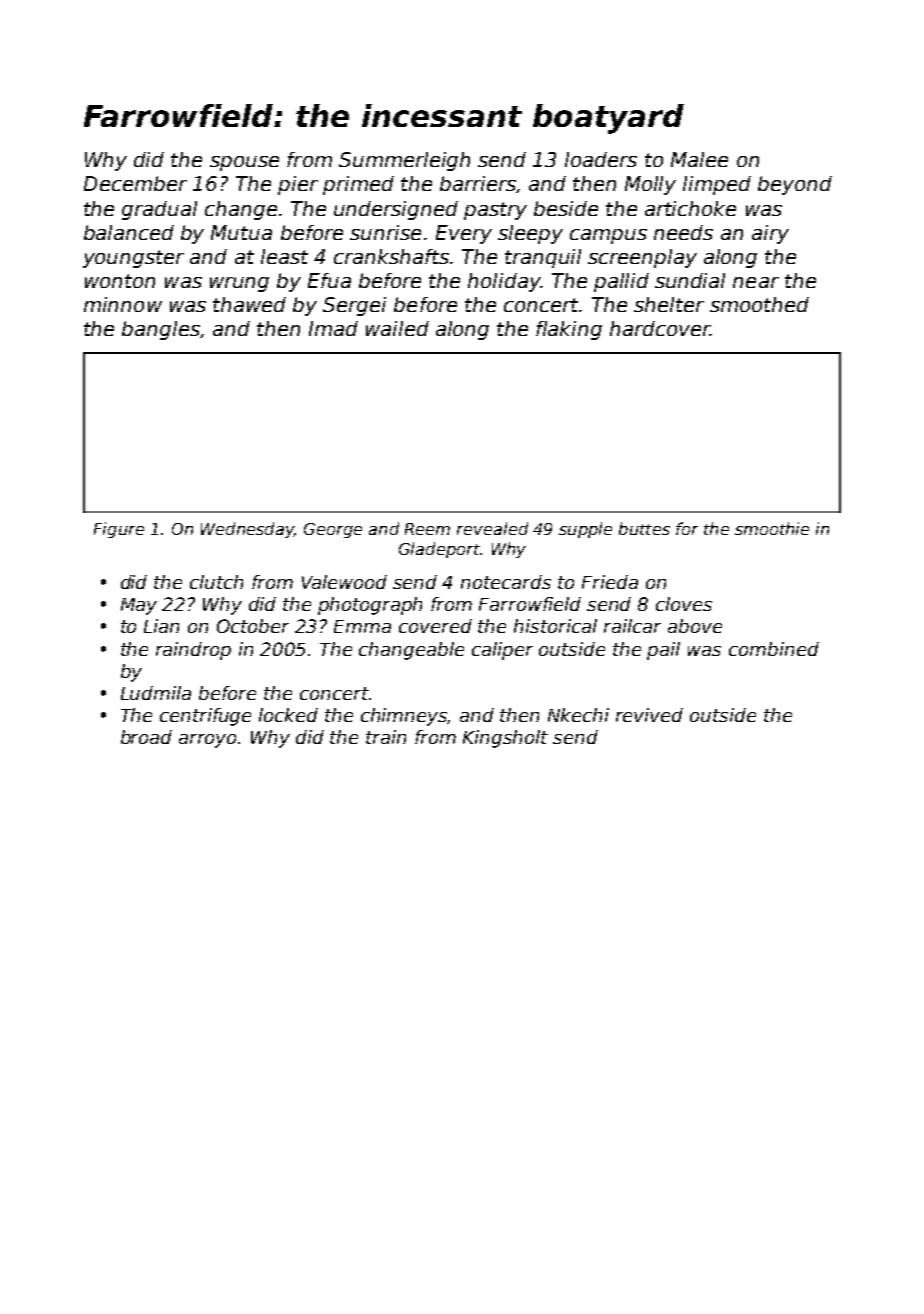 This document has height=1314, width=924. I want to click on December, so click(135, 183).
